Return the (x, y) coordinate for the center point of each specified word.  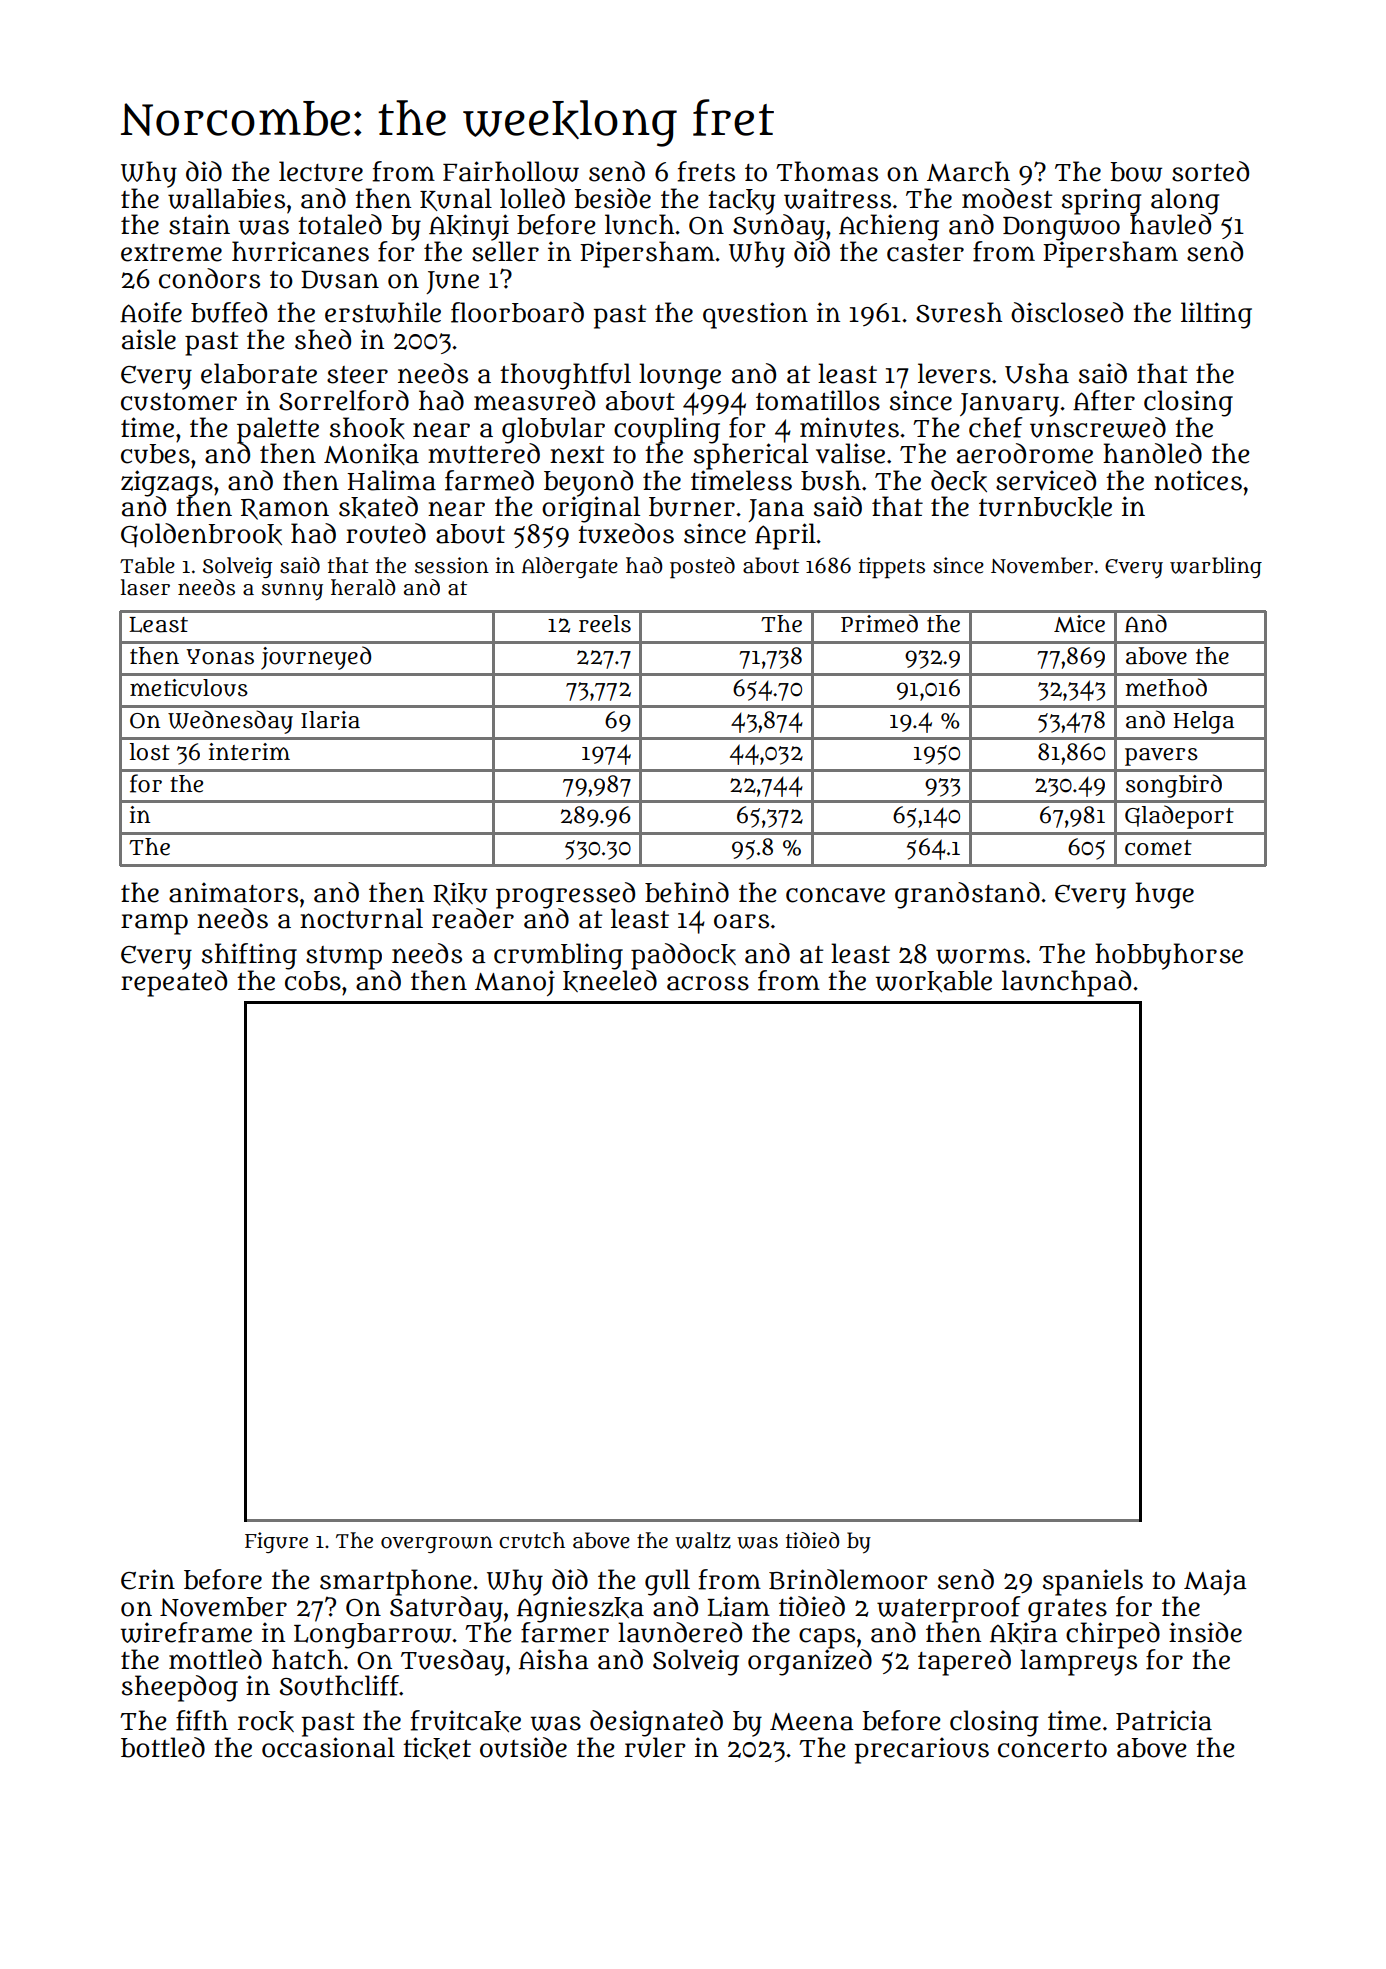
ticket (437, 1748)
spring (1101, 201)
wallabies (226, 198)
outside (523, 1747)
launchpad (1066, 983)
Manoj (515, 983)
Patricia (1164, 1720)
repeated (174, 983)
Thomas (827, 171)
